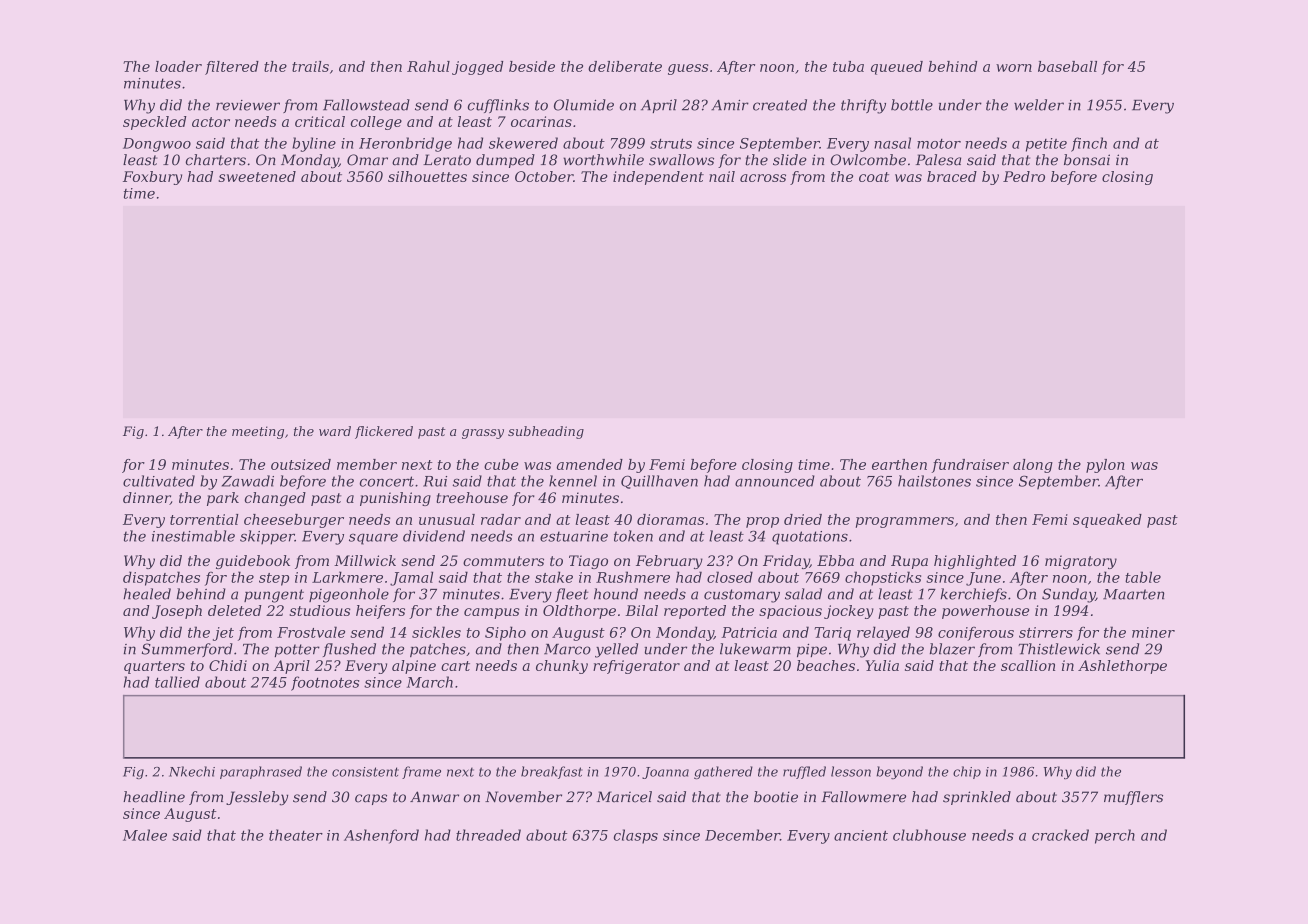 Image resolution: width=1308 pixels, height=924 pixels. Describe the element at coordinates (882, 665) in the page. I see `Yulia` at that location.
